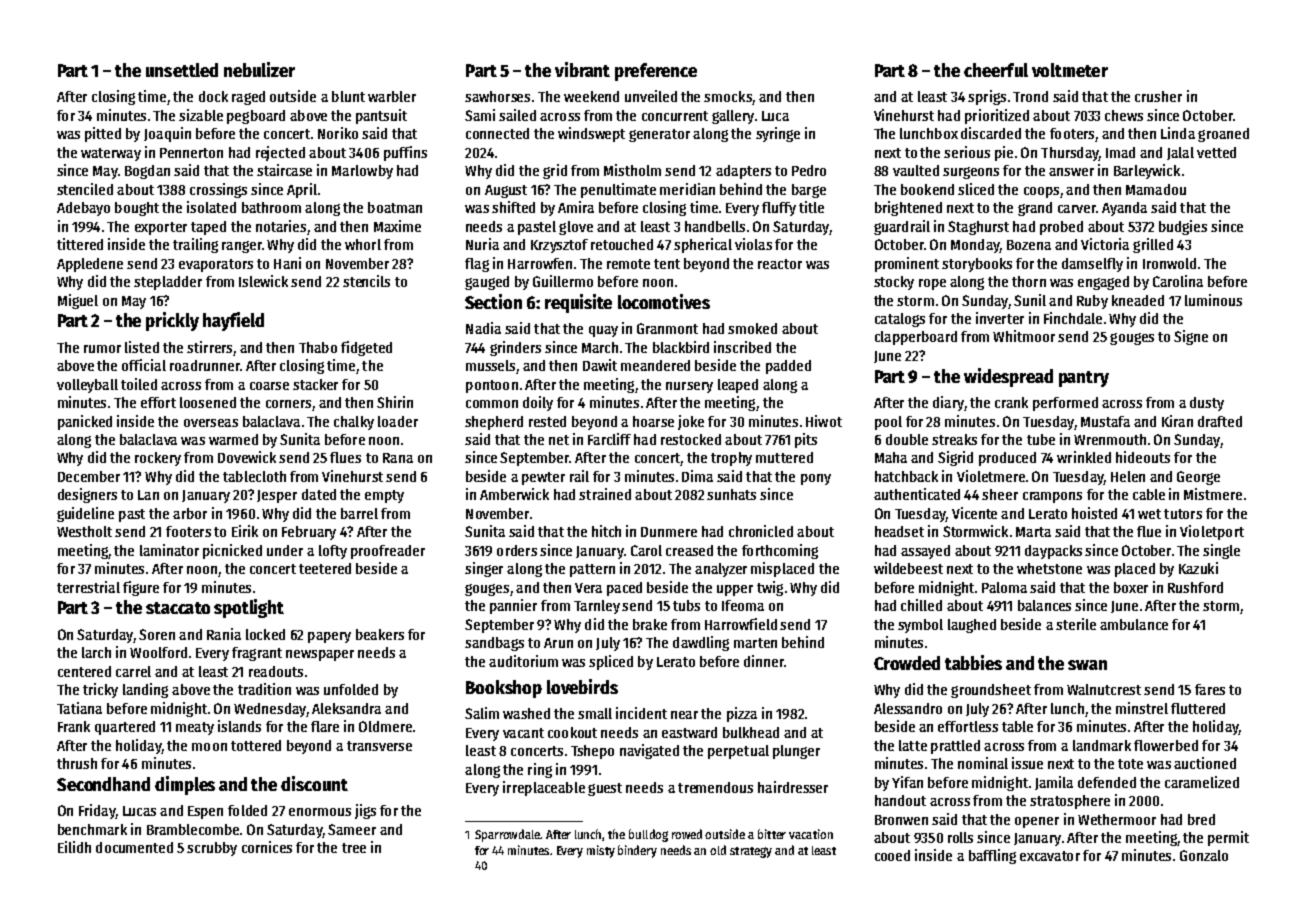 Image resolution: width=1308 pixels, height=924 pixels. Describe the element at coordinates (88, 587) in the image. I see `terrestrial` at that location.
